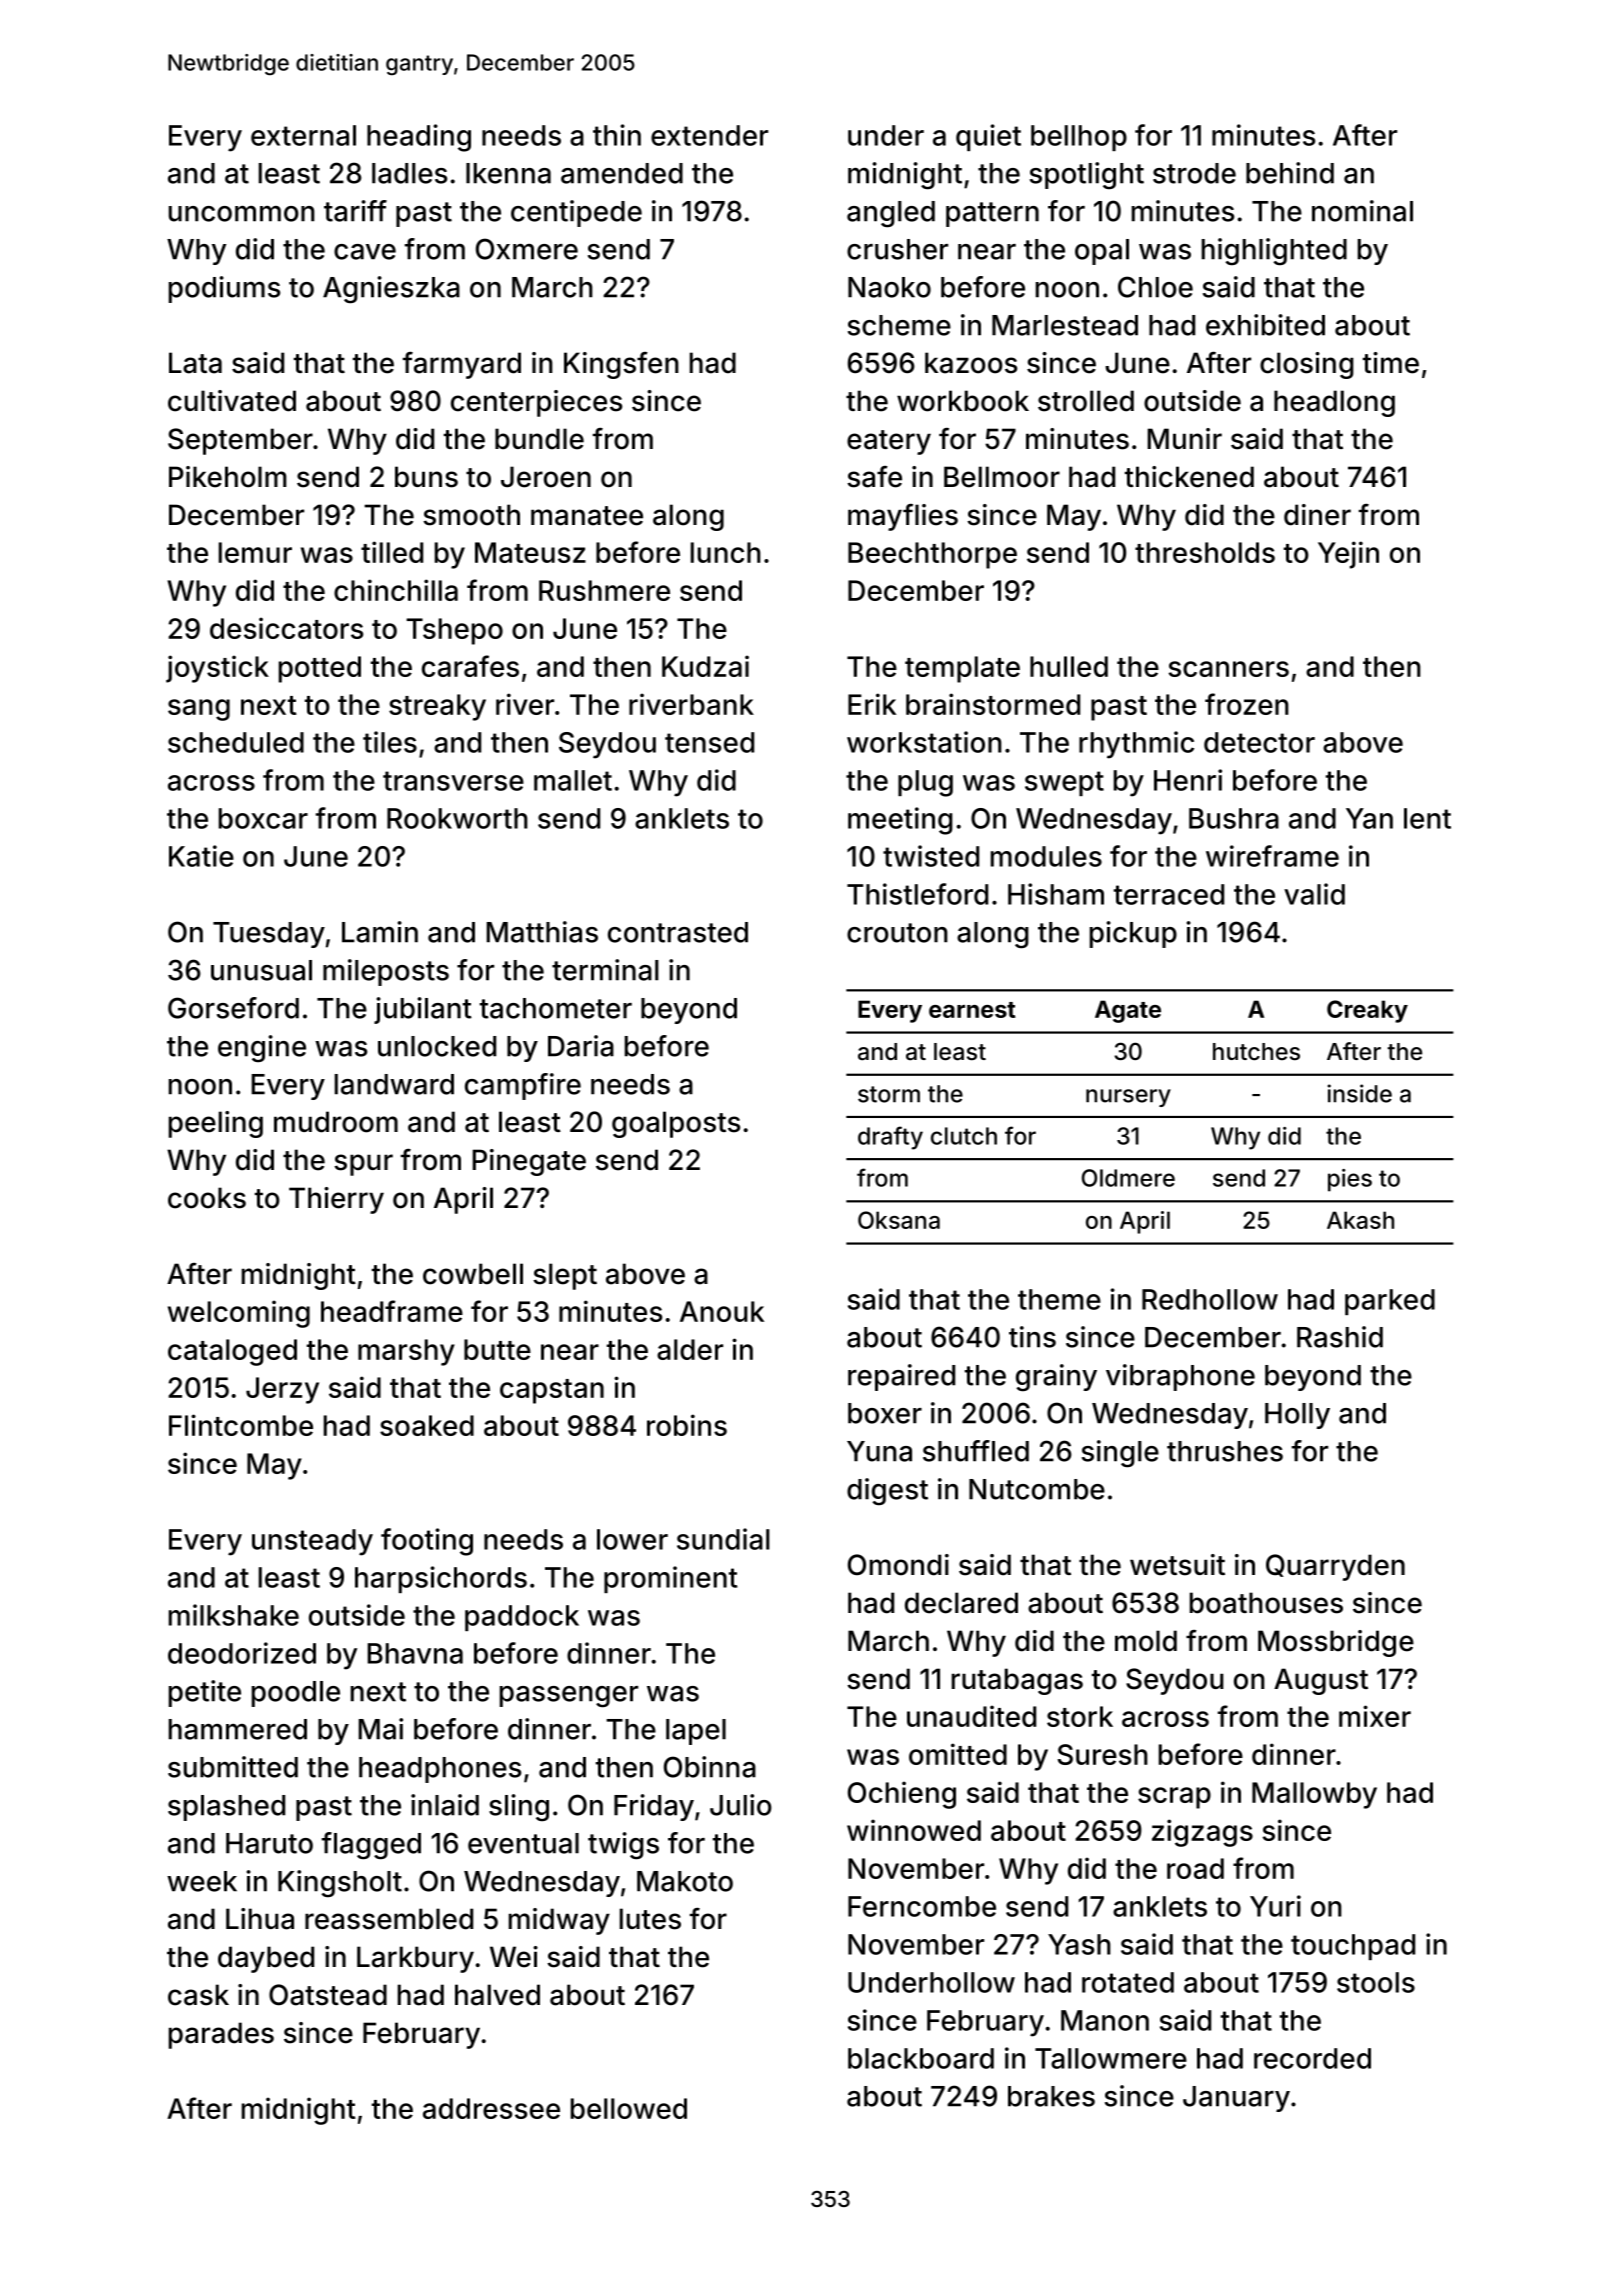 The image size is (1620, 2292). What do you see at coordinates (371, 1846) in the screenshot?
I see `flagged` at bounding box center [371, 1846].
